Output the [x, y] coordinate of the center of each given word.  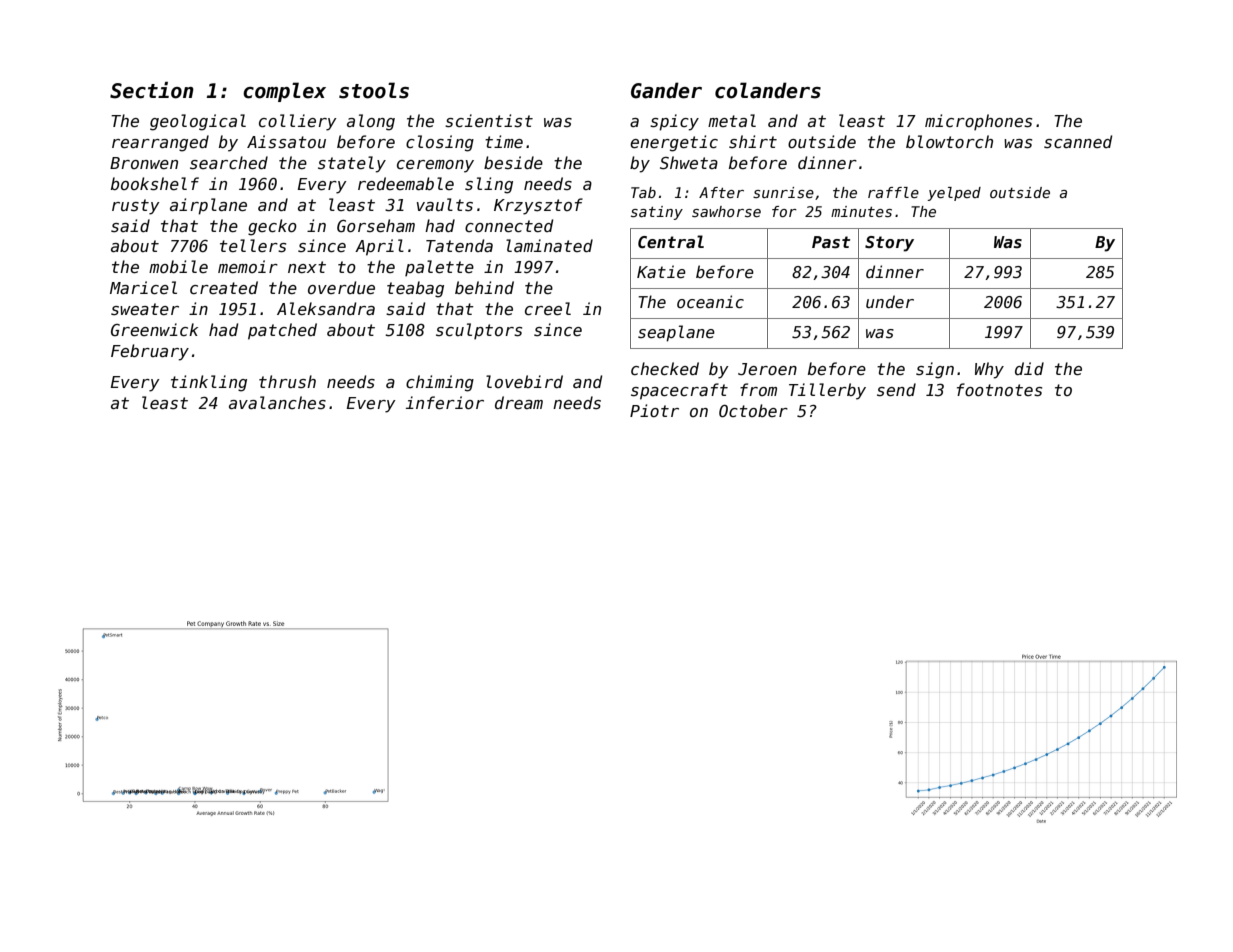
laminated [549, 245]
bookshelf [155, 184]
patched [282, 331]
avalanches [277, 402]
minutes [861, 211]
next [307, 267]
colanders [768, 90]
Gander [666, 90]
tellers [253, 246]
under [890, 301]
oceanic [710, 301]
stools [374, 90]
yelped [954, 194]
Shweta [689, 162]
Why [989, 370]
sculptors [479, 331]
